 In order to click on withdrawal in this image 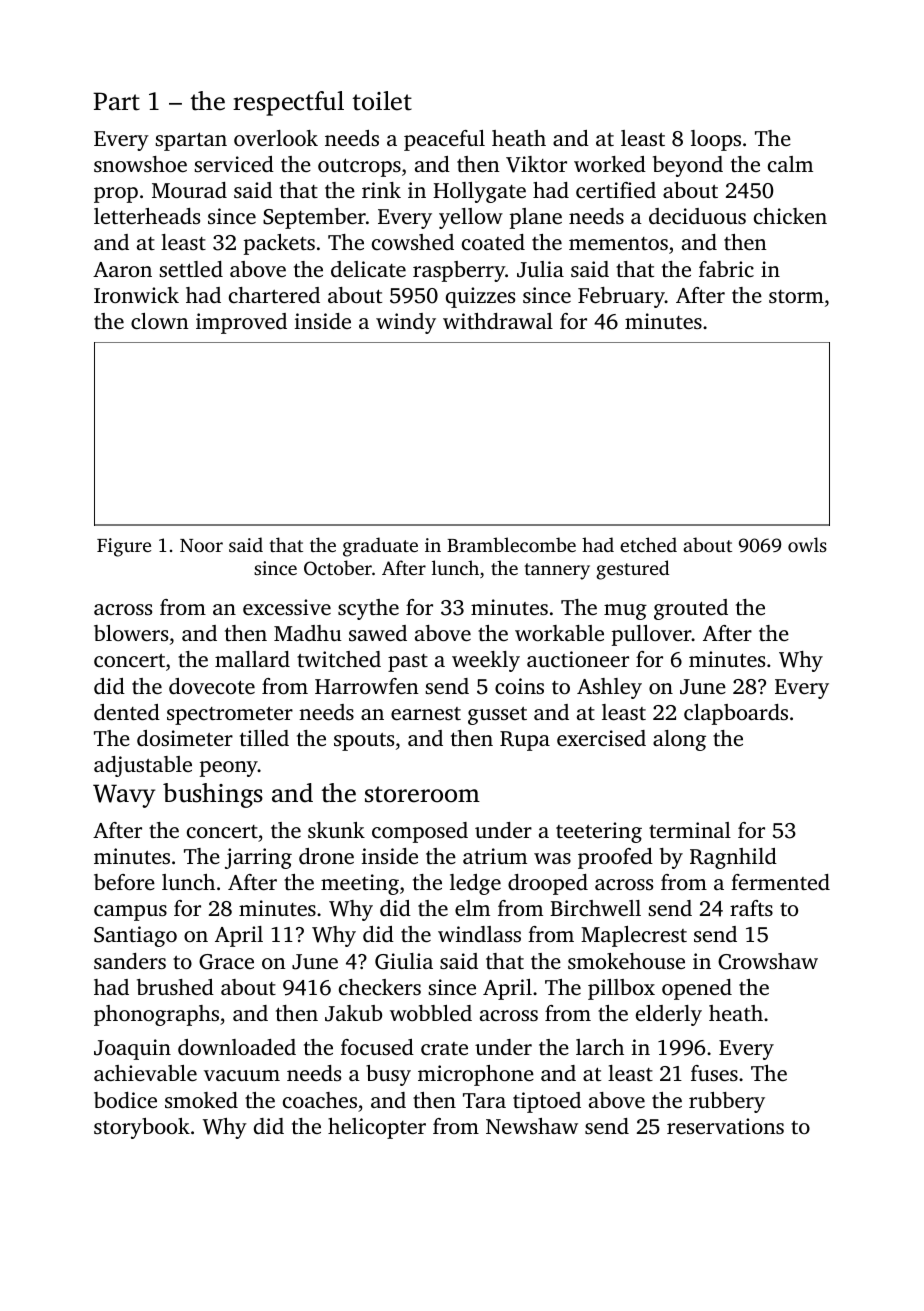, I will do `click(498, 321)`.
